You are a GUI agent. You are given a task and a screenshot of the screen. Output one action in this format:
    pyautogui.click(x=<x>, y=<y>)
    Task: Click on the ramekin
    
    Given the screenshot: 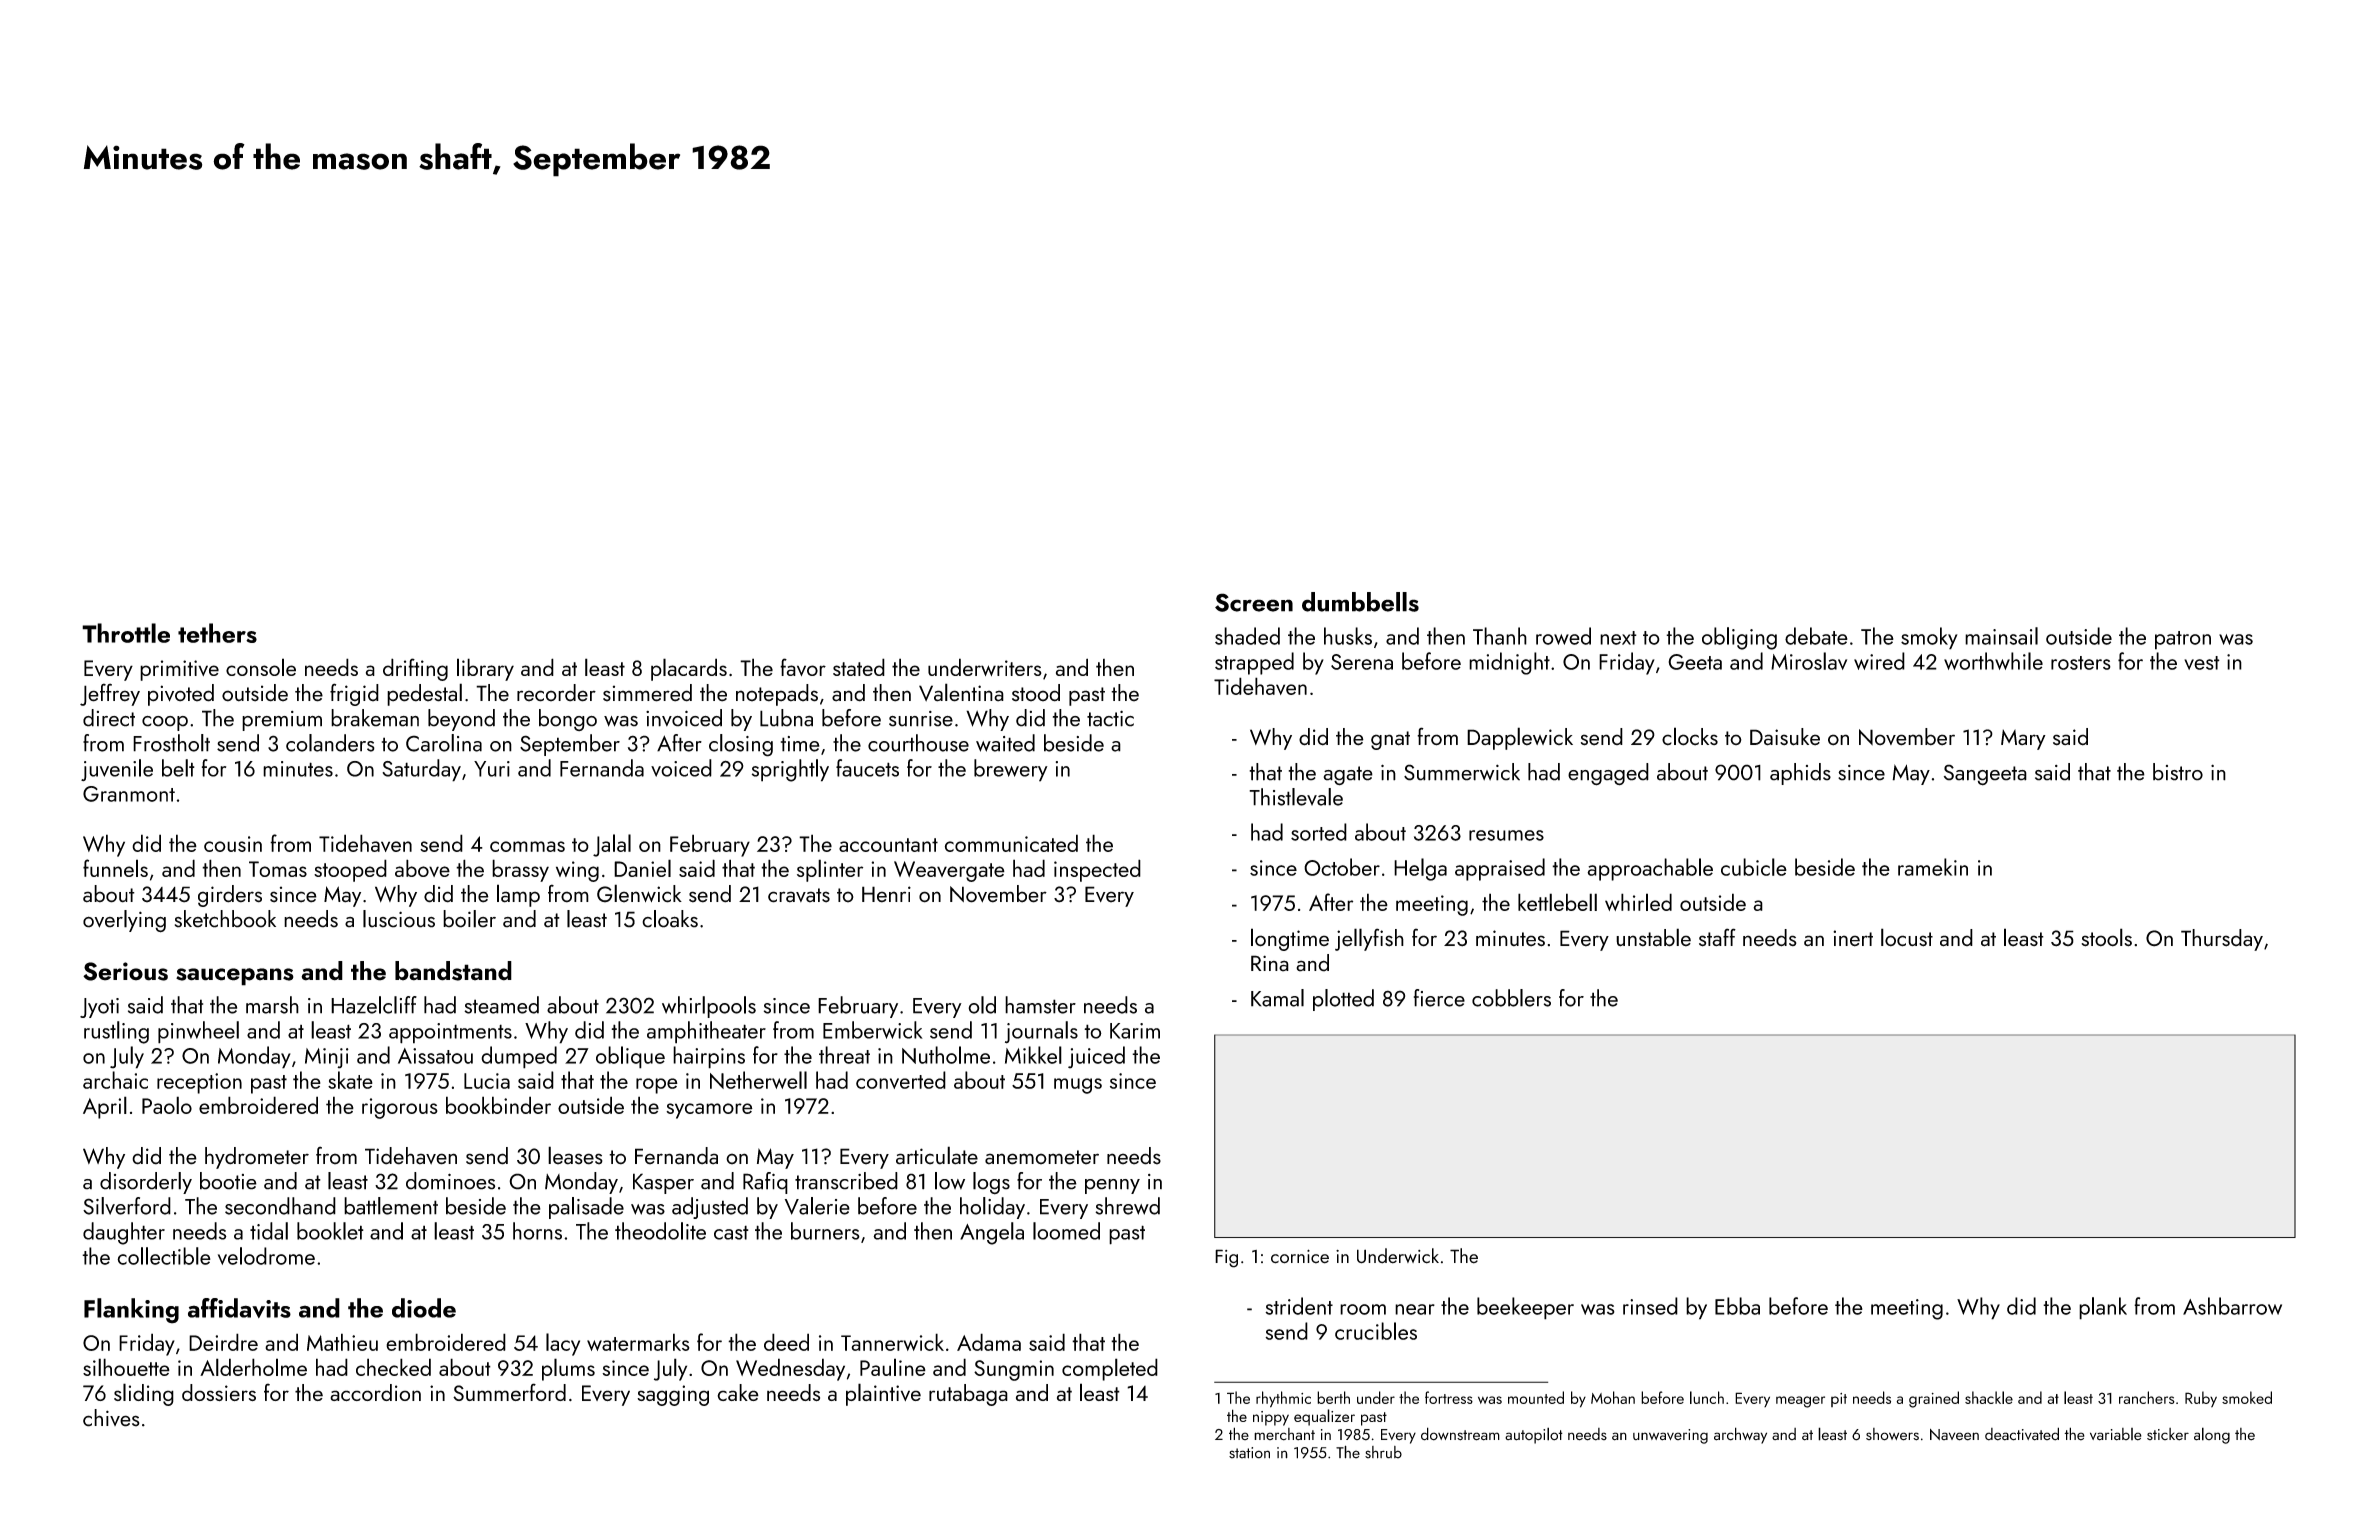 What is the action you would take?
    pyautogui.click(x=1933, y=867)
